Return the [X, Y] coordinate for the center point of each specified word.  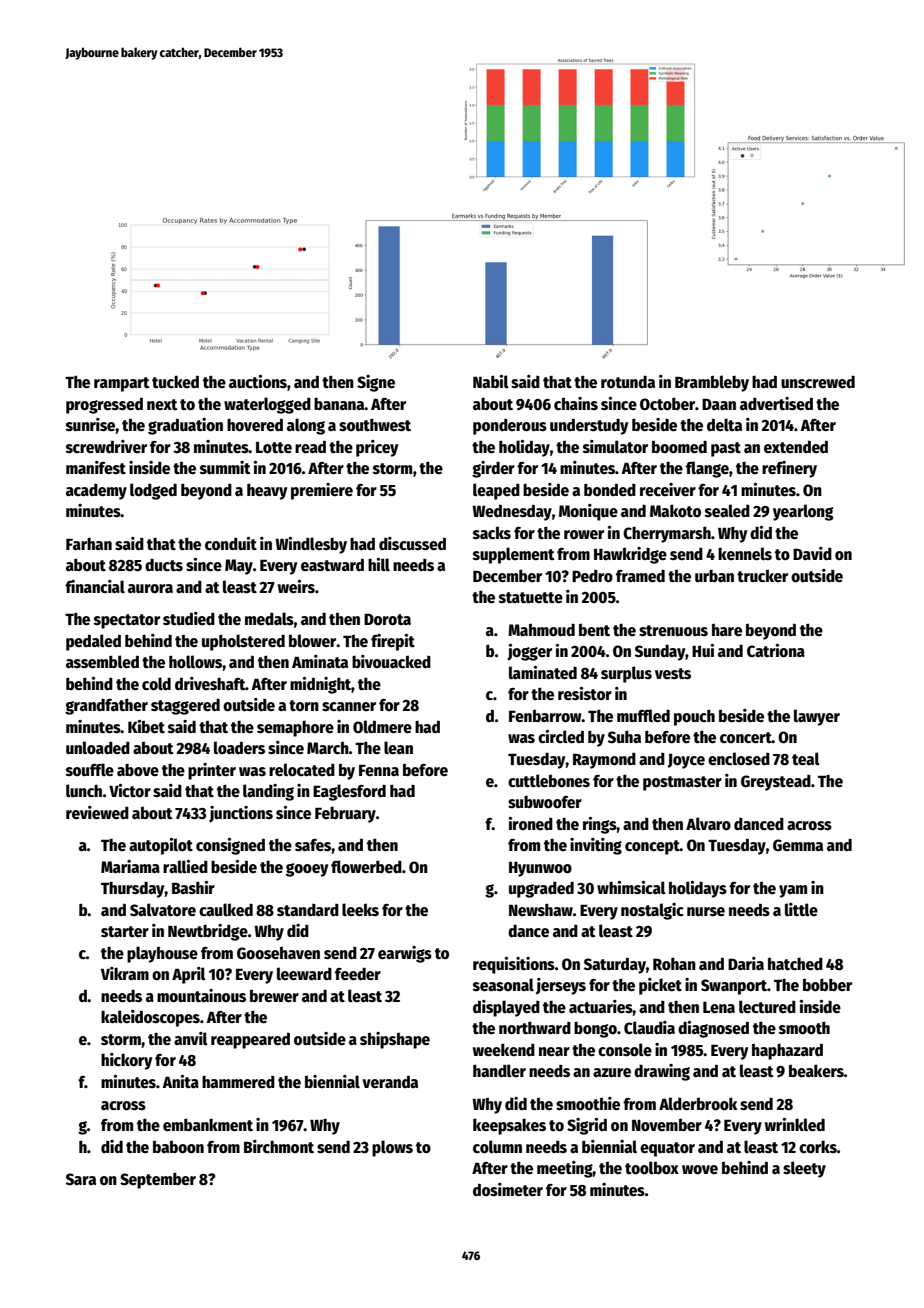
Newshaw [541, 910]
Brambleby [712, 383]
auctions [258, 381]
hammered [238, 1082]
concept [652, 847]
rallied [185, 866]
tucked [175, 381]
